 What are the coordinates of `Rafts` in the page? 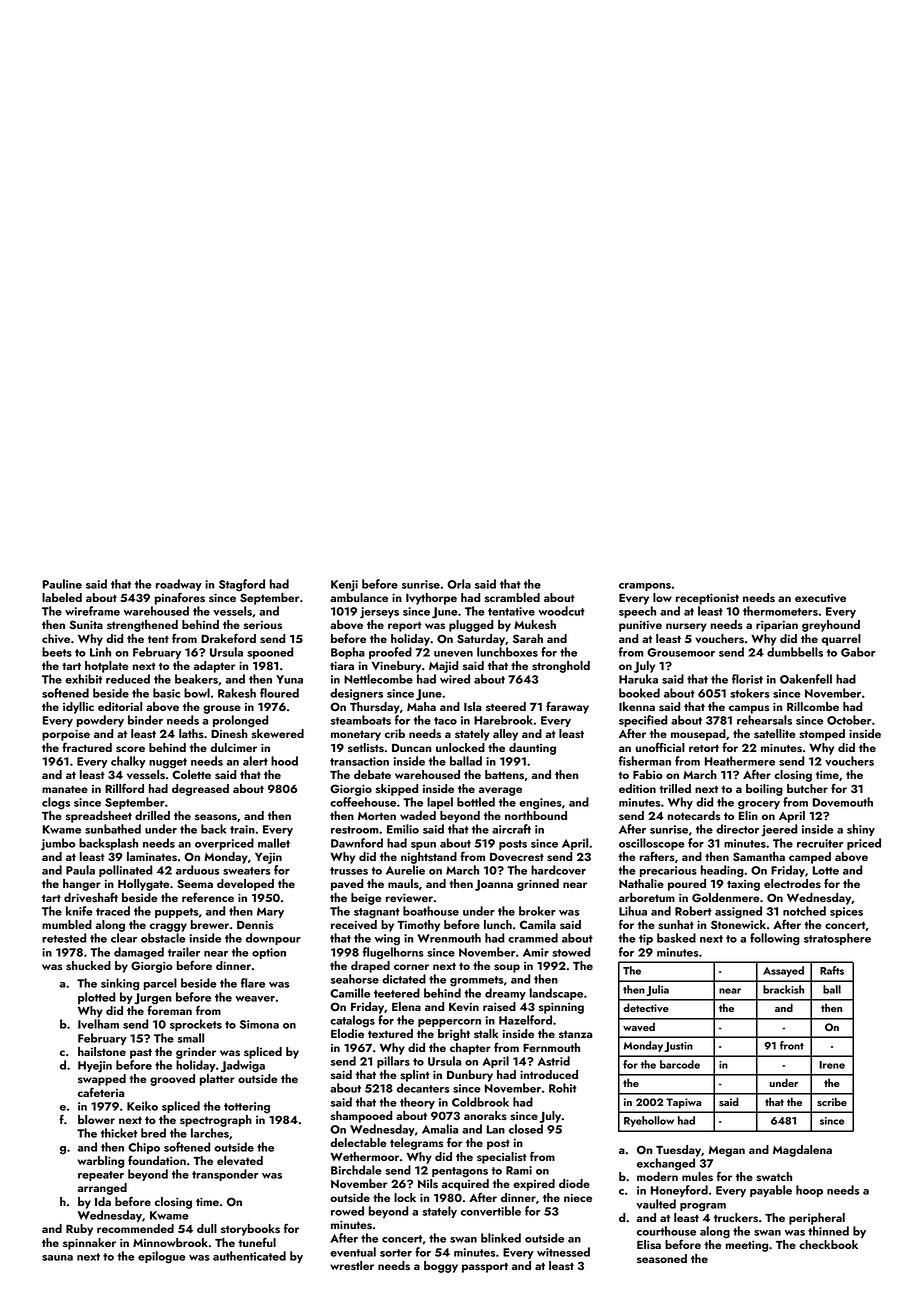 It's located at (832, 970).
